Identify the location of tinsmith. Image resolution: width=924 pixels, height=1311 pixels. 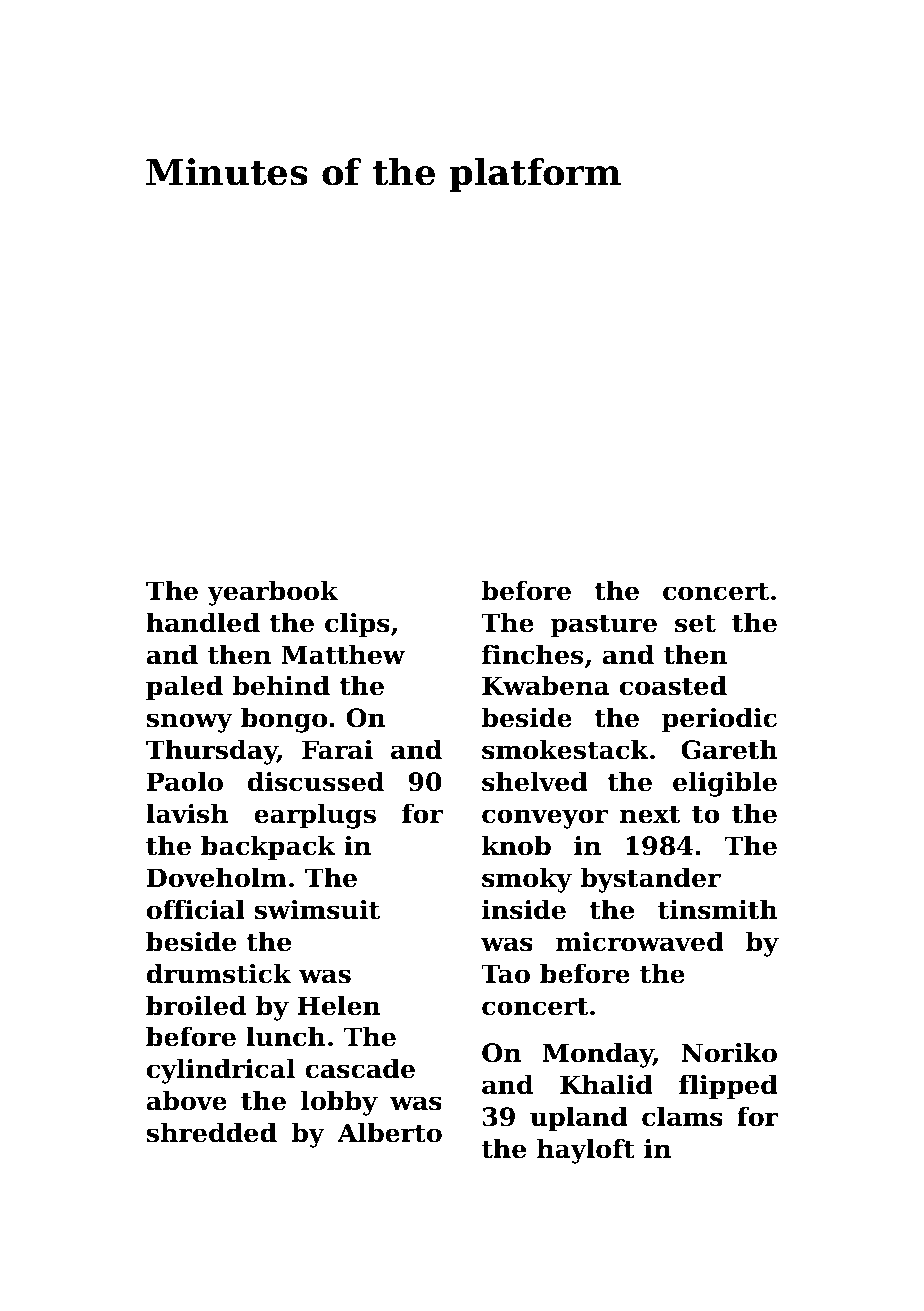
(718, 909).
